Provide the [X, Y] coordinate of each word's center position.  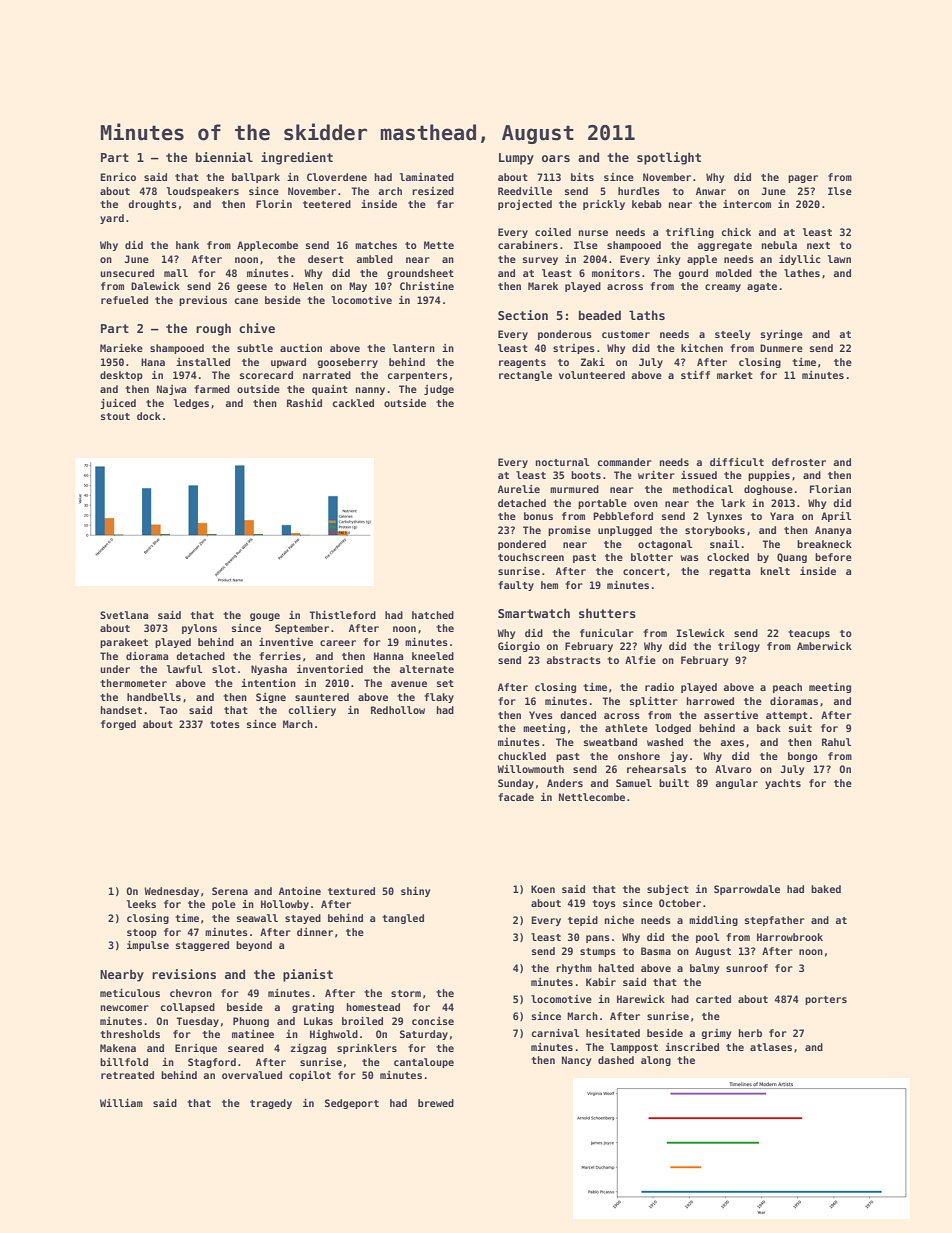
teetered [327, 204]
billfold [124, 1062]
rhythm [574, 969]
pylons [199, 629]
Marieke [121, 348]
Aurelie [519, 489]
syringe [782, 335]
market [735, 375]
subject [668, 890]
